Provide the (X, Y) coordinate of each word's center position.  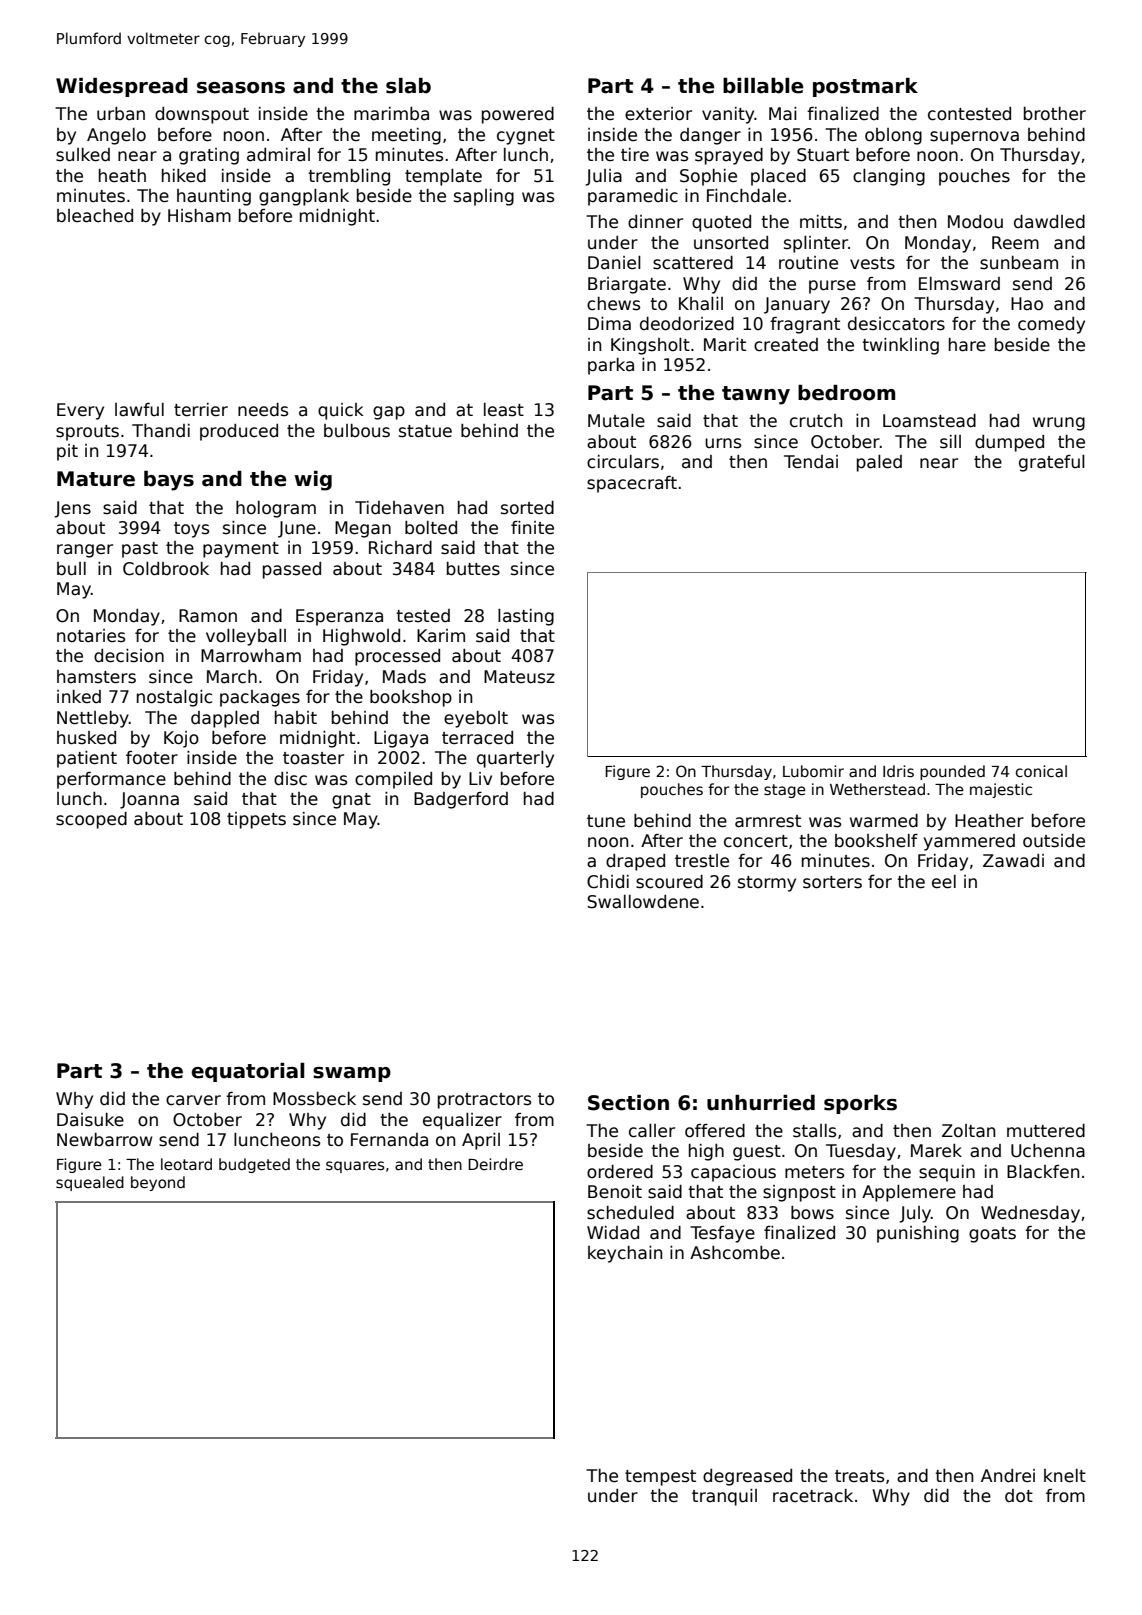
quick (341, 411)
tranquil (724, 1497)
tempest (660, 1478)
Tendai (811, 462)
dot (1019, 1496)
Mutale (616, 421)
